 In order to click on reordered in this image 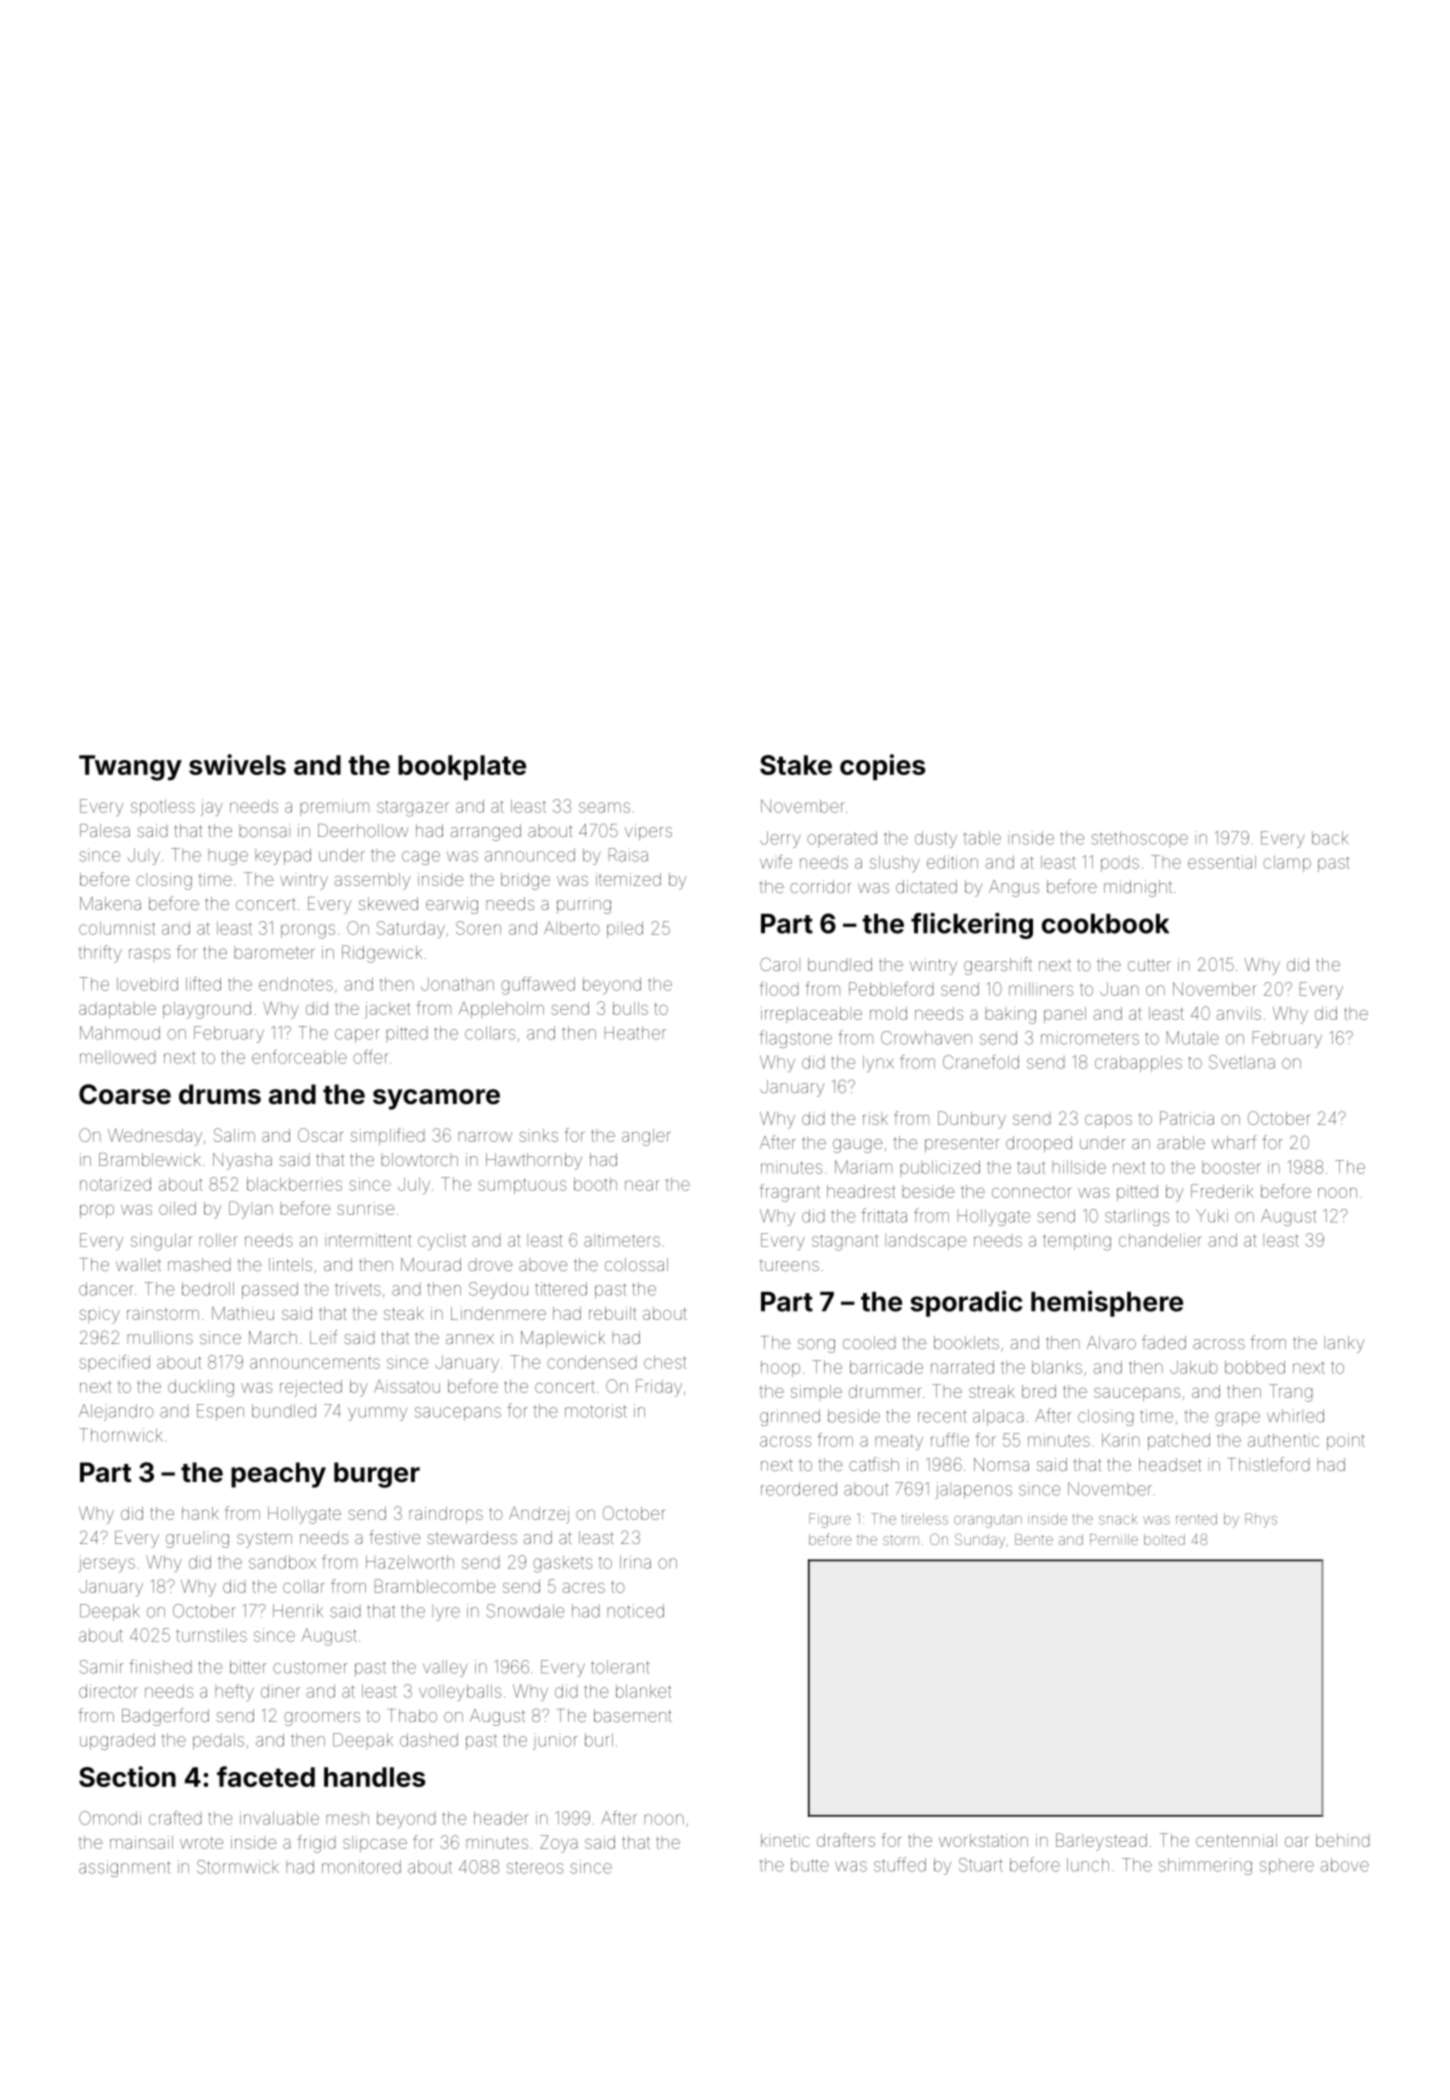, I will do `click(799, 1489)`.
